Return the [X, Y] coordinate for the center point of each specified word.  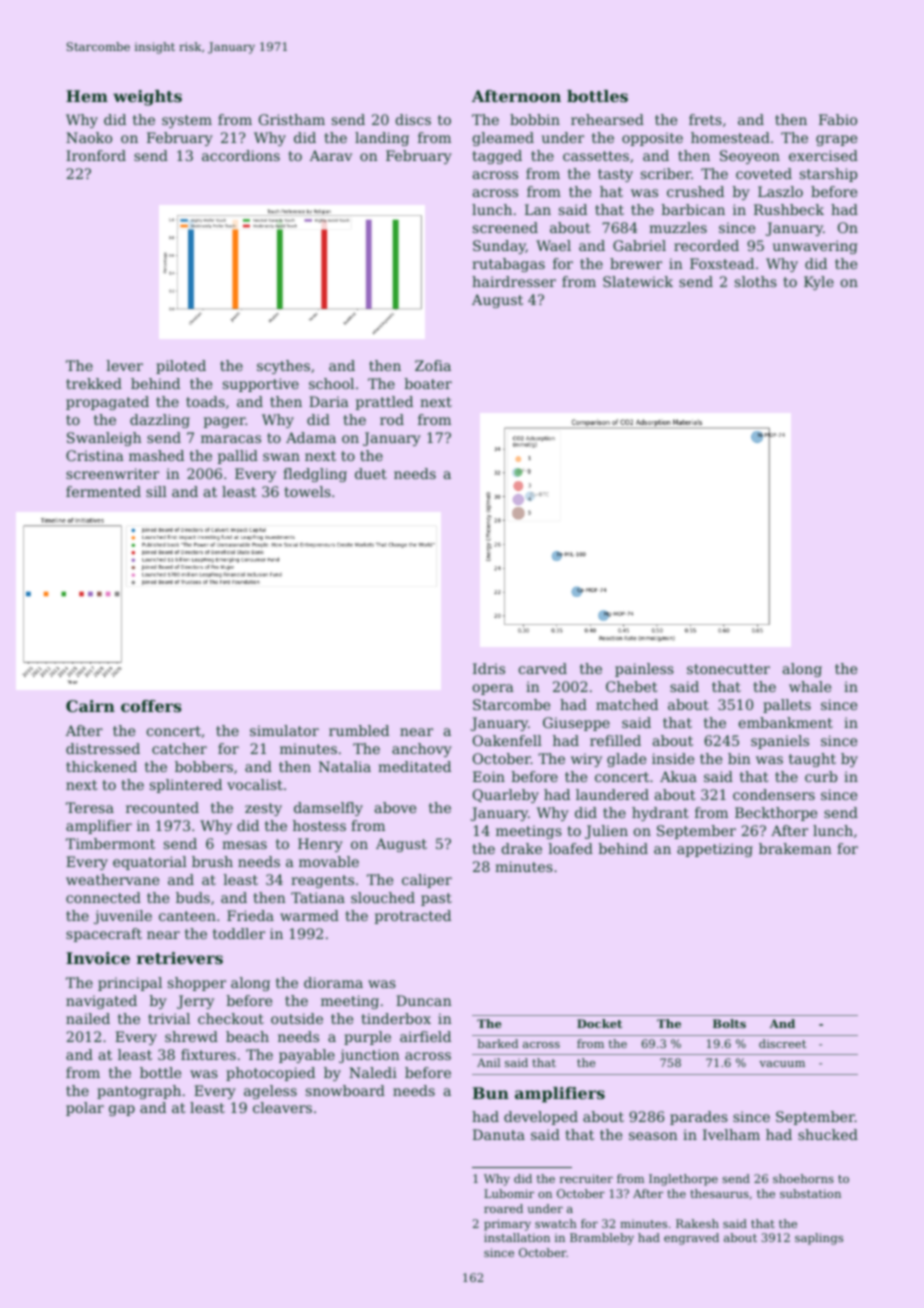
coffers [151, 706]
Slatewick [638, 281]
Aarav [331, 155]
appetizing [715, 850]
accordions [241, 155]
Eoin [489, 776]
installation [517, 1237]
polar [85, 1109]
